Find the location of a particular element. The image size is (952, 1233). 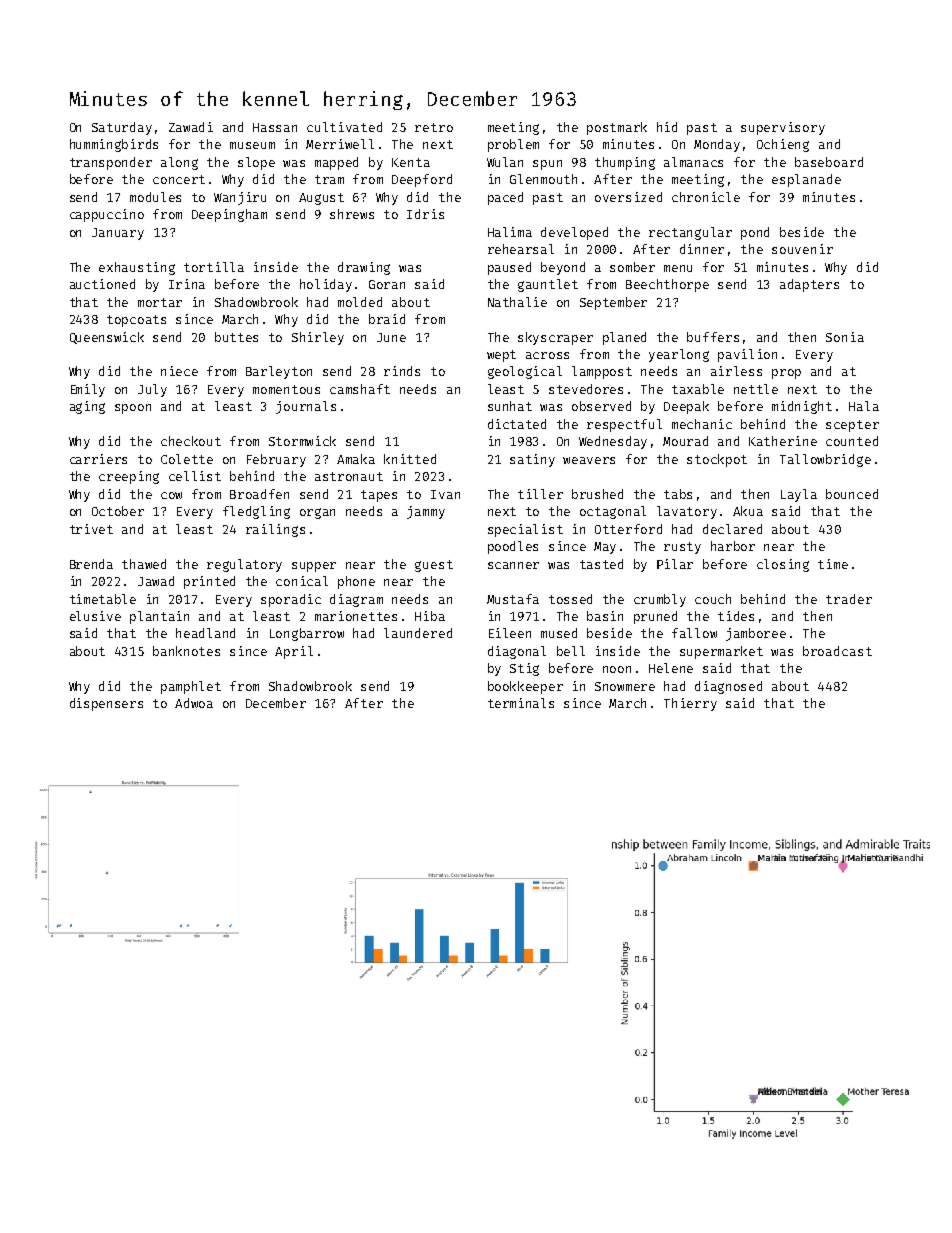

Kenta is located at coordinates (411, 162).
